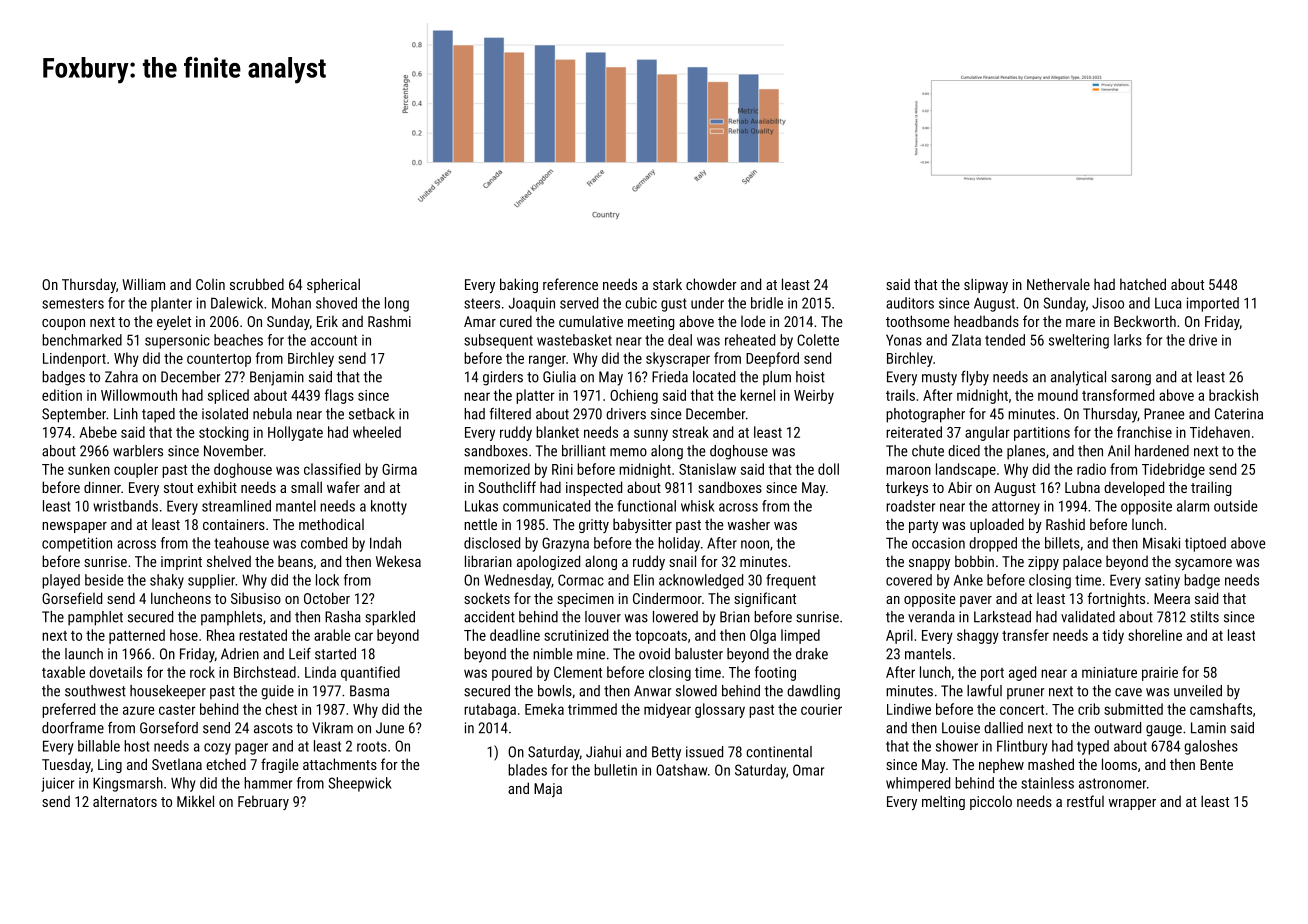 This image has width=1308, height=924. Describe the element at coordinates (125, 801) in the image. I see `alternators` at that location.
